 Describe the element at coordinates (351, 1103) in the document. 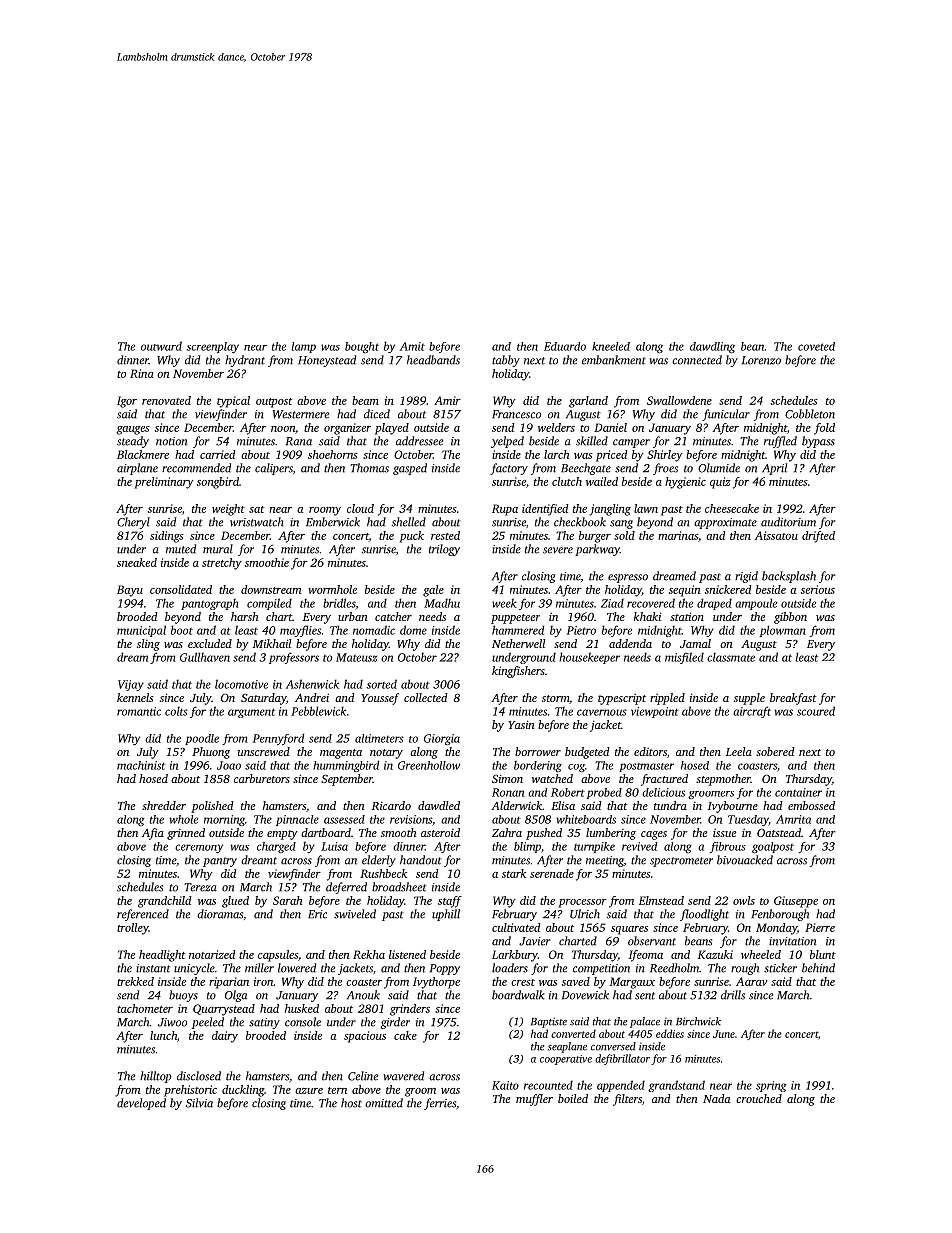

I see `host` at that location.
